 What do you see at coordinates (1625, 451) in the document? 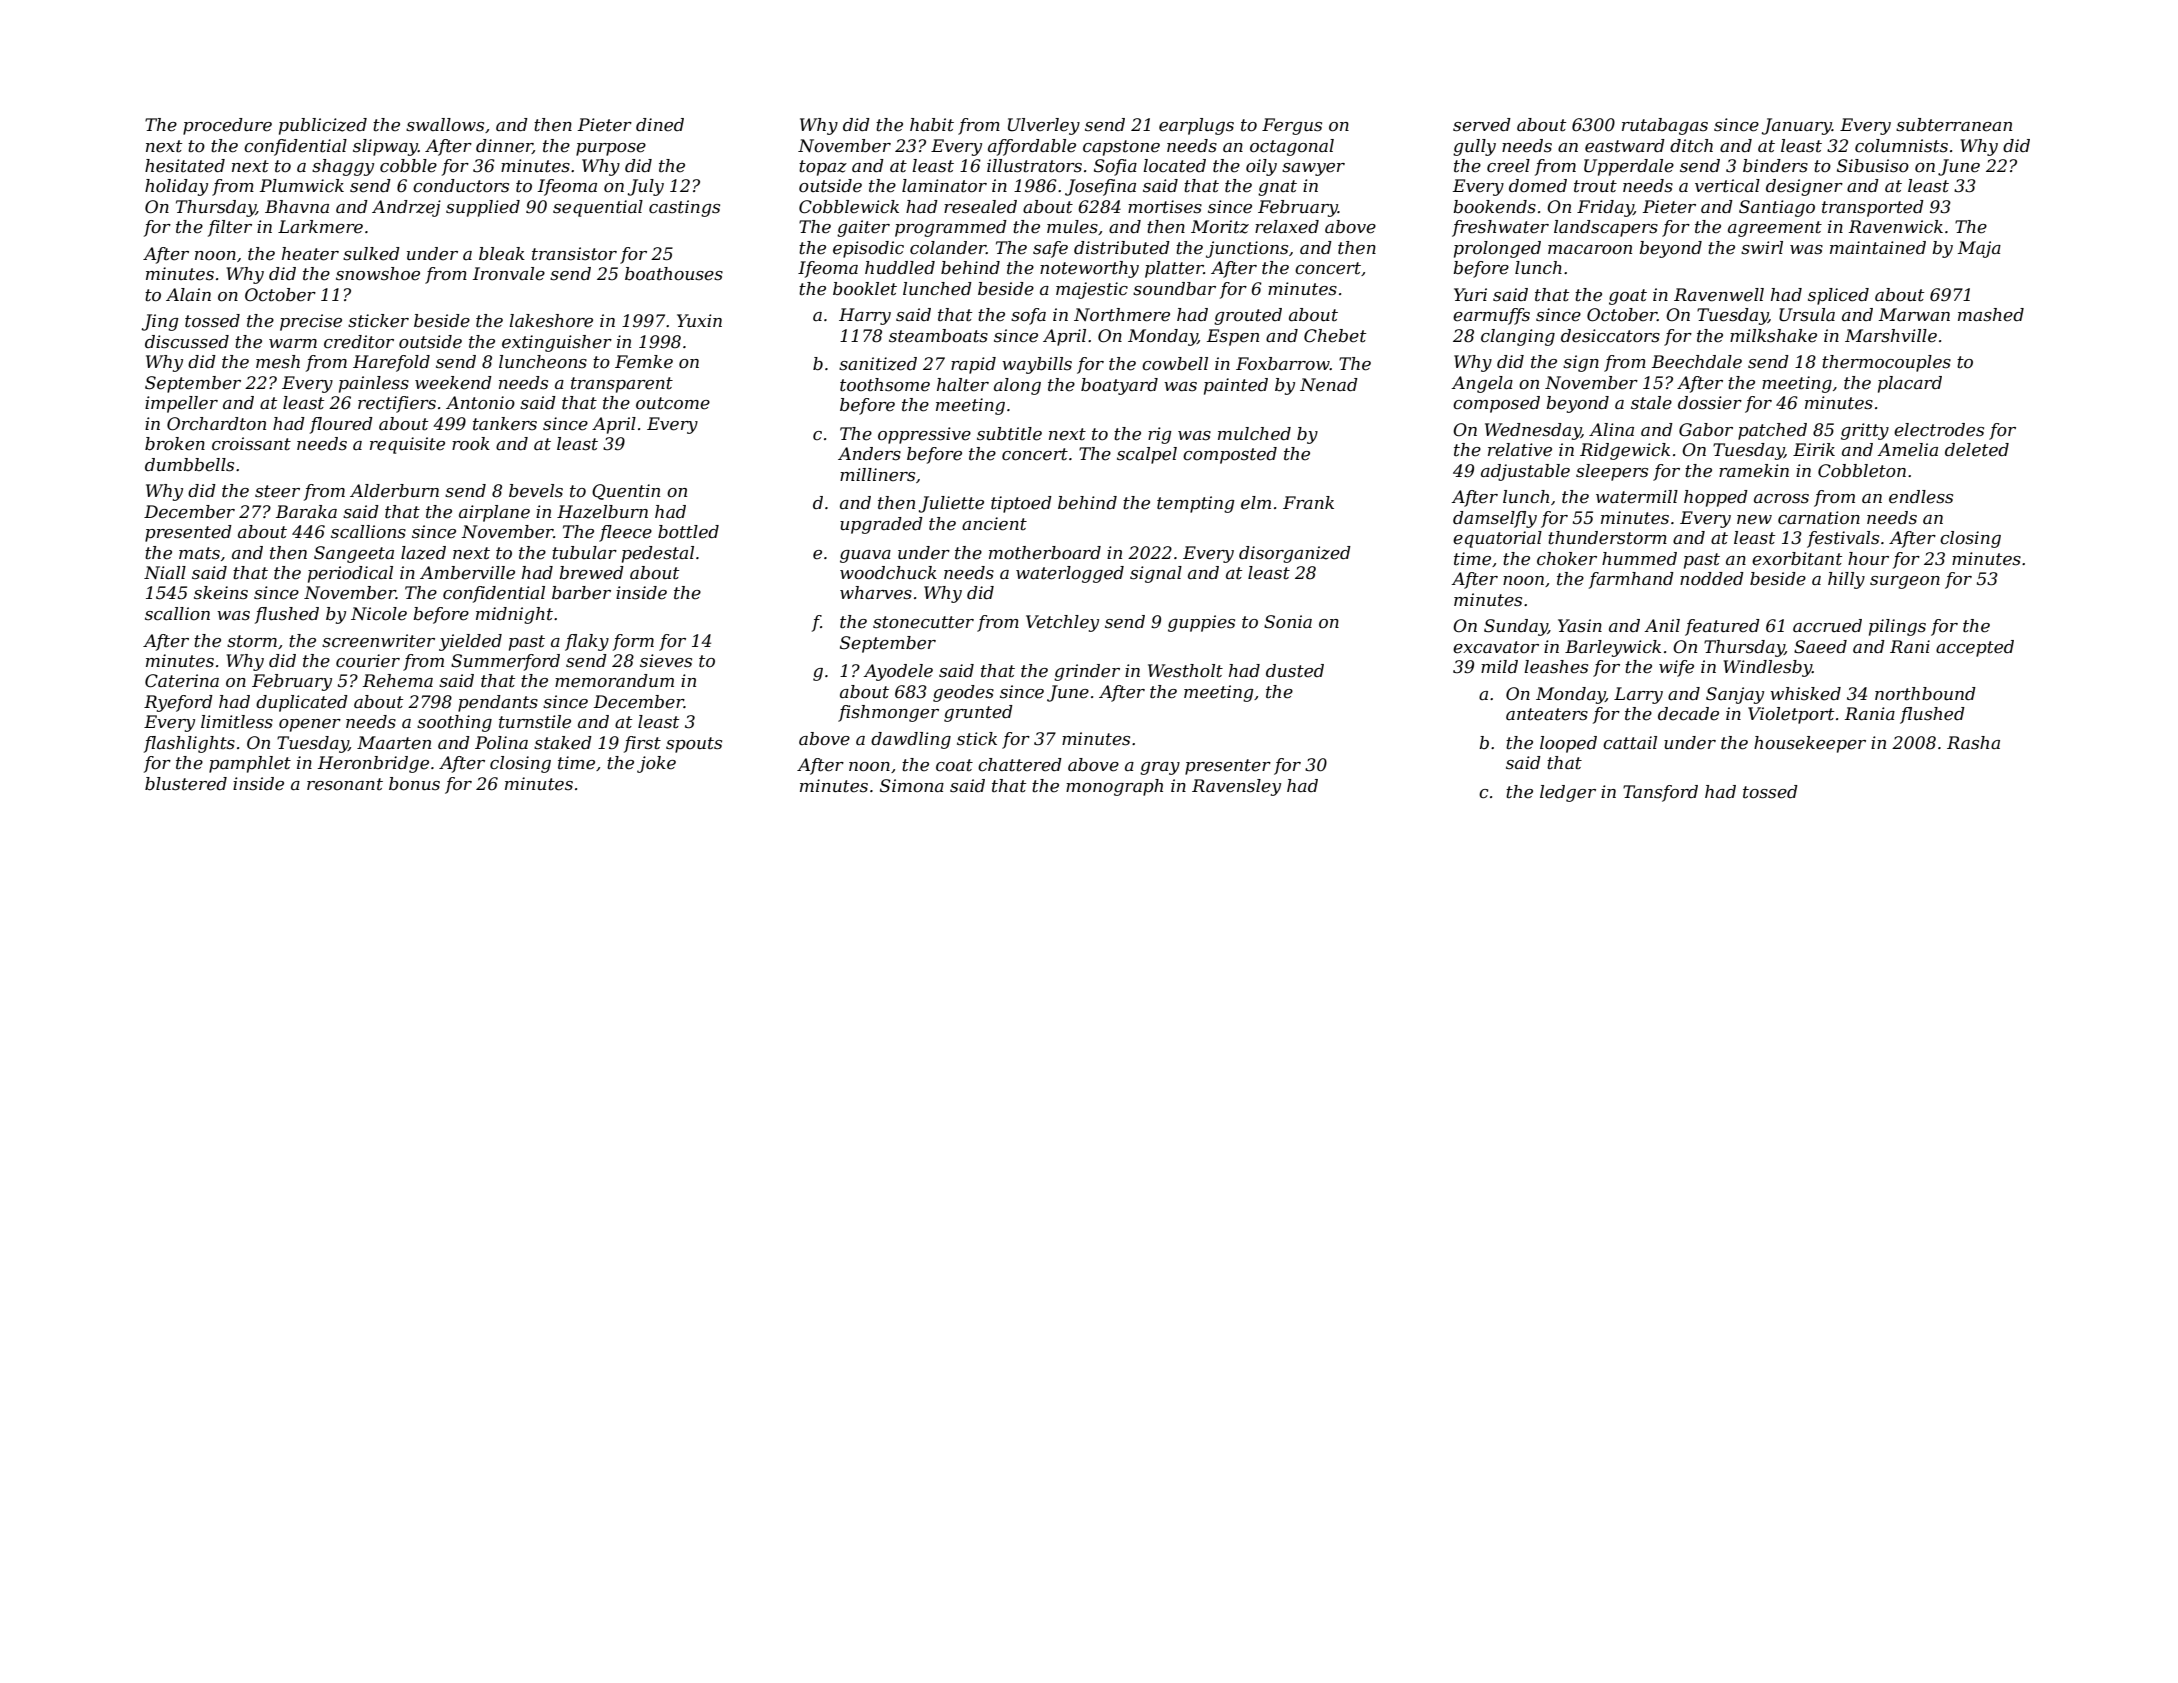
I see `Ridgewick` at bounding box center [1625, 451].
